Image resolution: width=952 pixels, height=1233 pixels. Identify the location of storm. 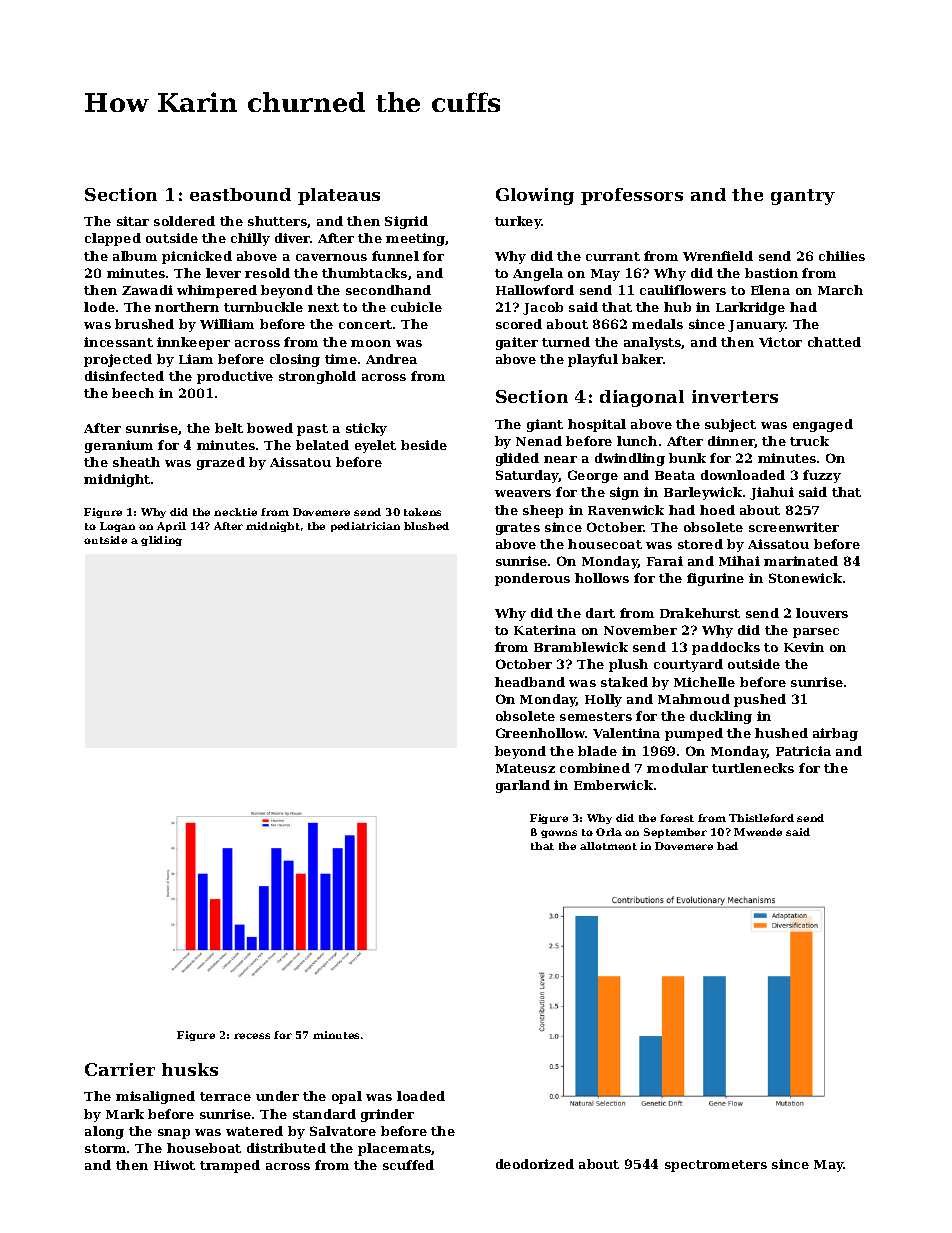
(105, 1148).
